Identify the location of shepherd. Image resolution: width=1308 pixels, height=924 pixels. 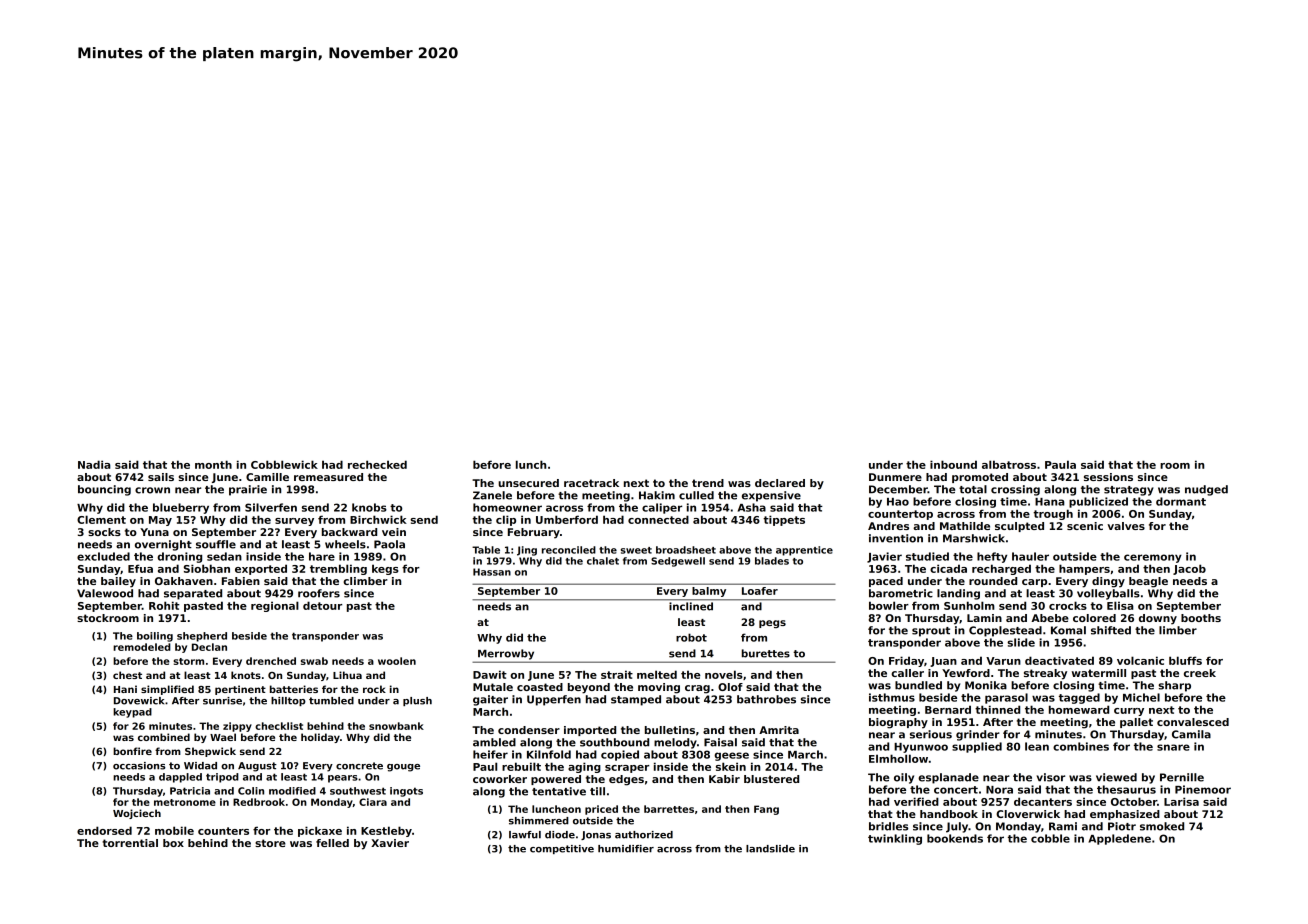
(202, 637).
